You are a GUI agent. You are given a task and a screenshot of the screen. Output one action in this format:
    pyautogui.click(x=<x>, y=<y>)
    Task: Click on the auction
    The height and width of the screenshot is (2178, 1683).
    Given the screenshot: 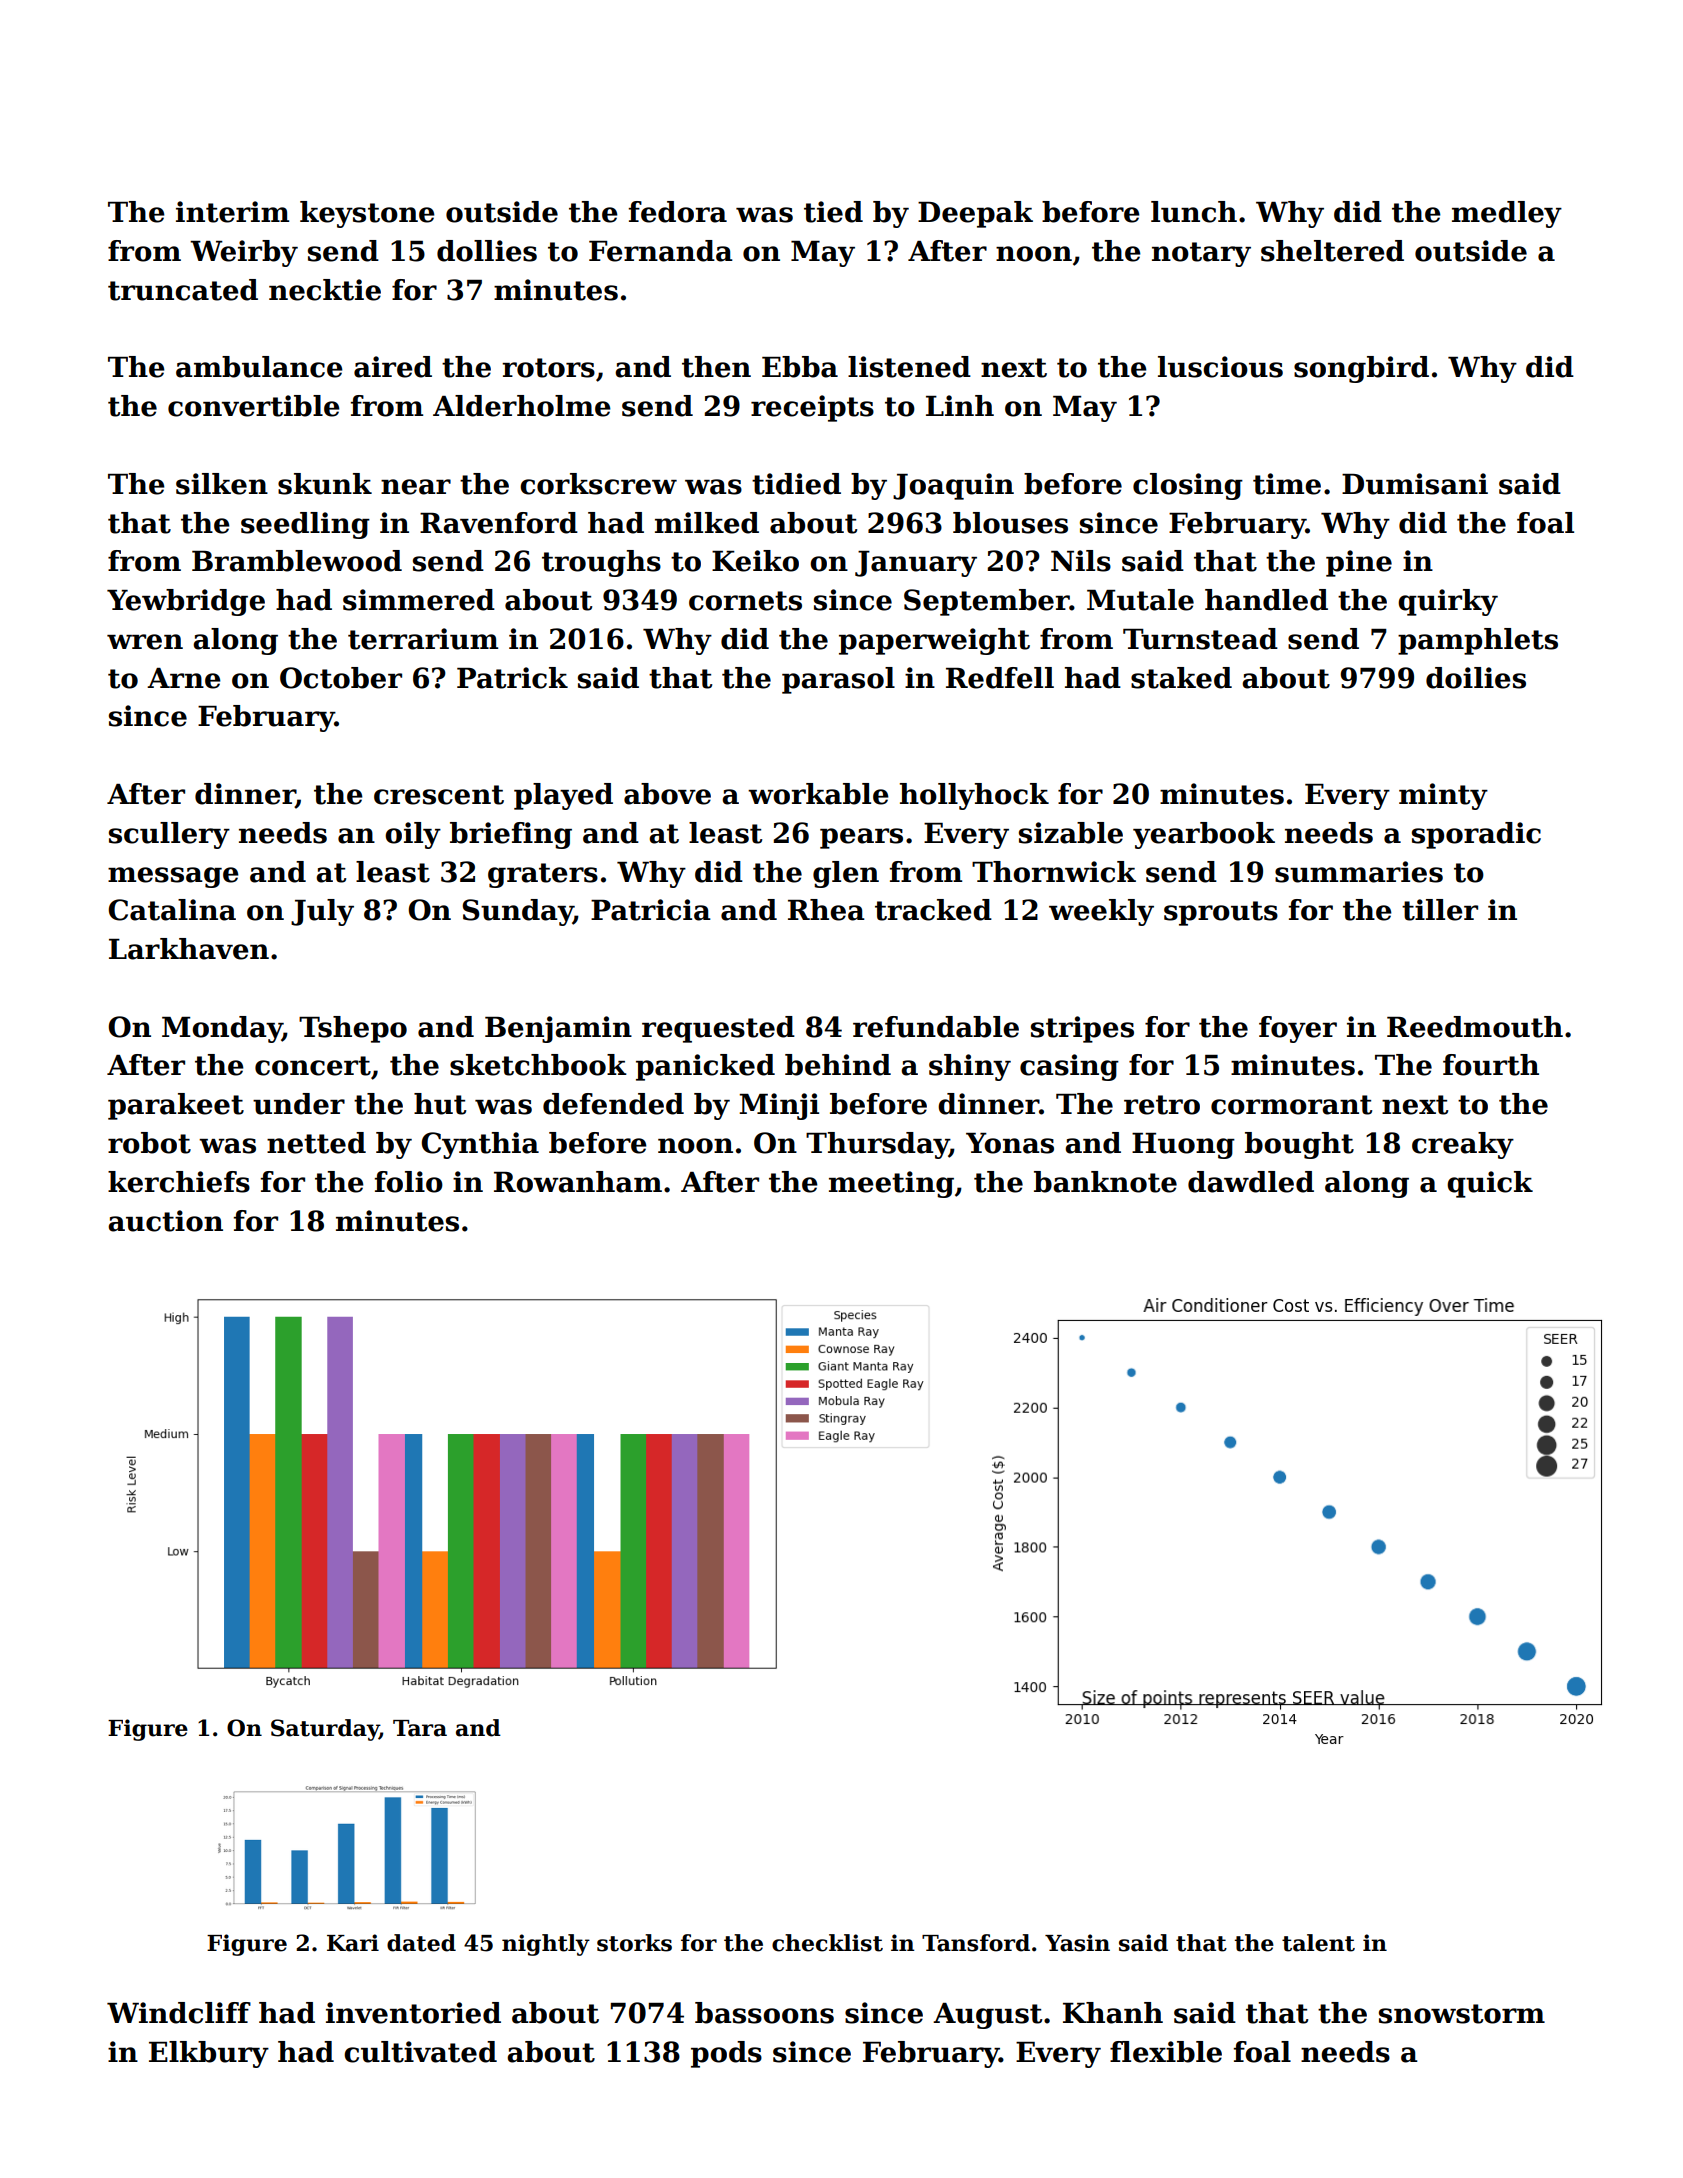 What is the action you would take?
    pyautogui.click(x=165, y=1221)
